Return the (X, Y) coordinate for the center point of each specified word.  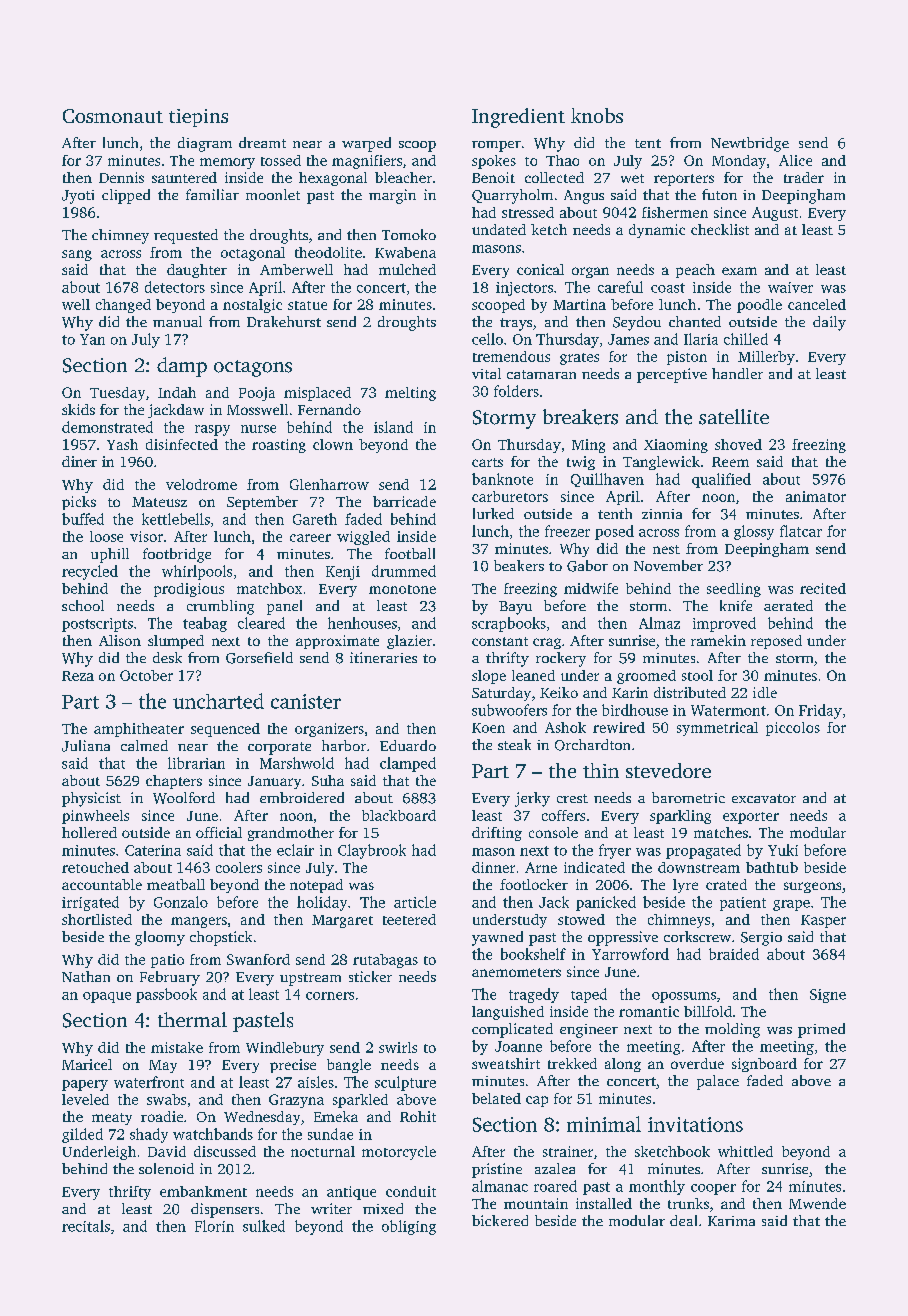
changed (123, 306)
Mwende (817, 1203)
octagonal (253, 254)
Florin (214, 1226)
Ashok (565, 727)
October (146, 675)
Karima (731, 1221)
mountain (536, 1203)
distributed (690, 692)
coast (668, 288)
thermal (192, 1019)
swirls (398, 1047)
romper (496, 146)
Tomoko (409, 234)
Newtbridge (750, 144)
